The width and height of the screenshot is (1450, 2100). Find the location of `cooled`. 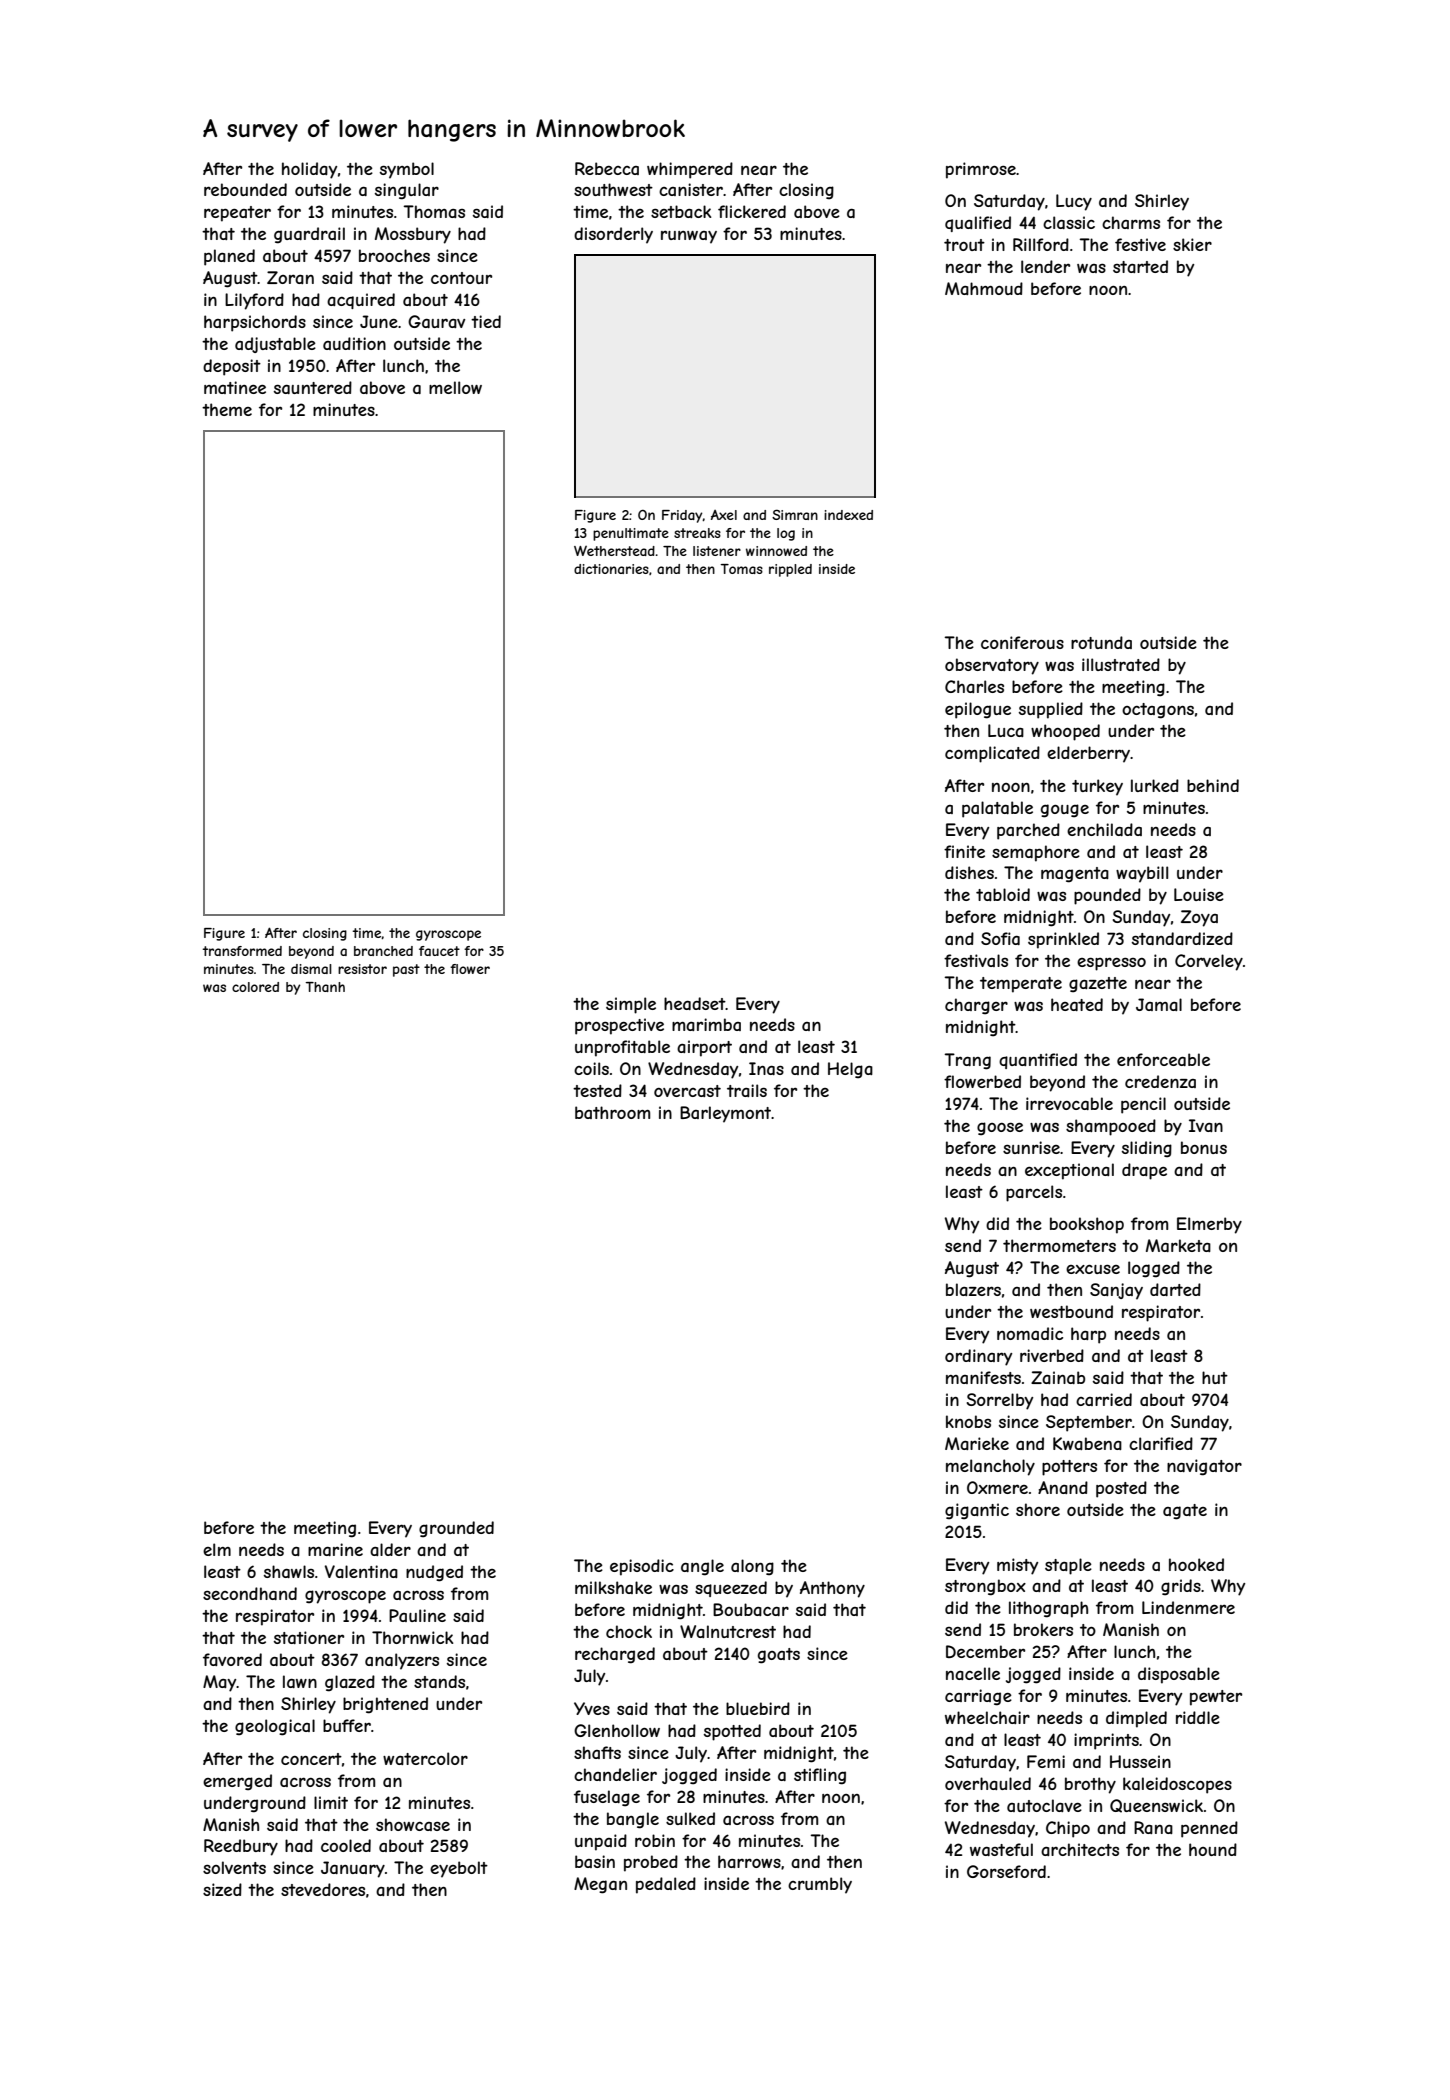

cooled is located at coordinates (346, 1845).
